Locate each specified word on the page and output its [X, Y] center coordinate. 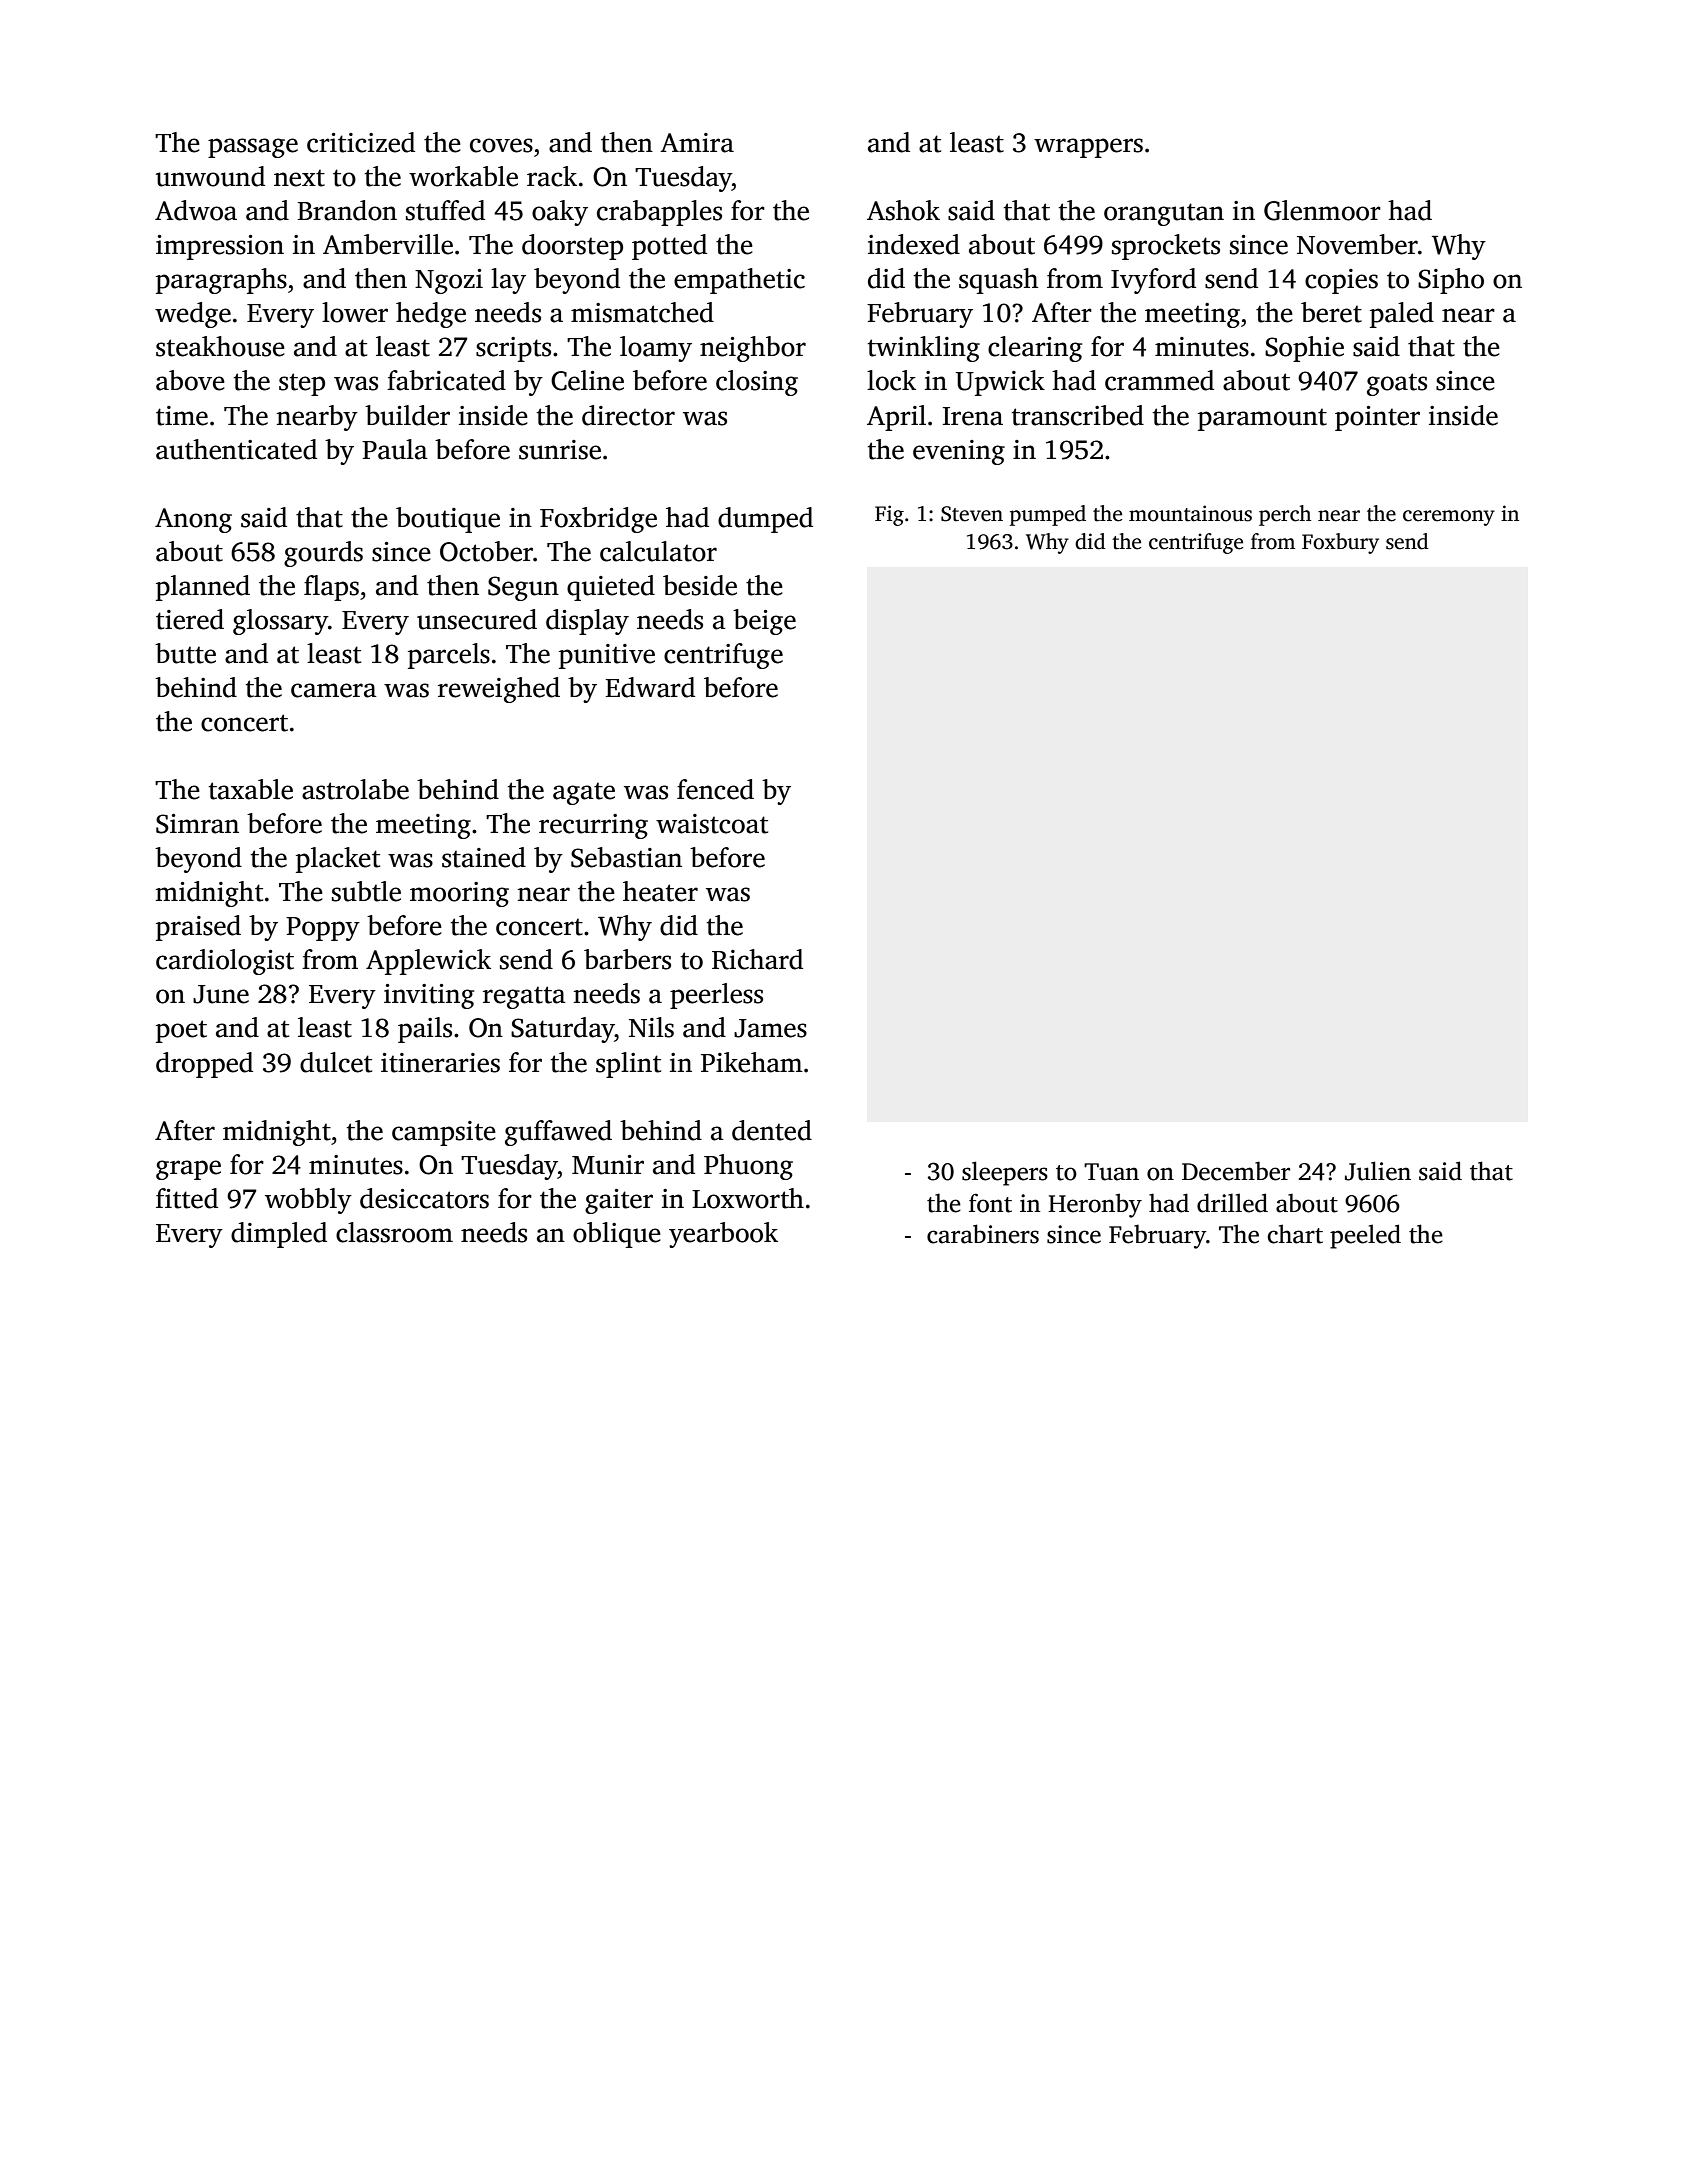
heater [660, 891]
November [1357, 244]
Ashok [903, 210]
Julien [1378, 1171]
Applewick [428, 962]
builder [407, 415]
